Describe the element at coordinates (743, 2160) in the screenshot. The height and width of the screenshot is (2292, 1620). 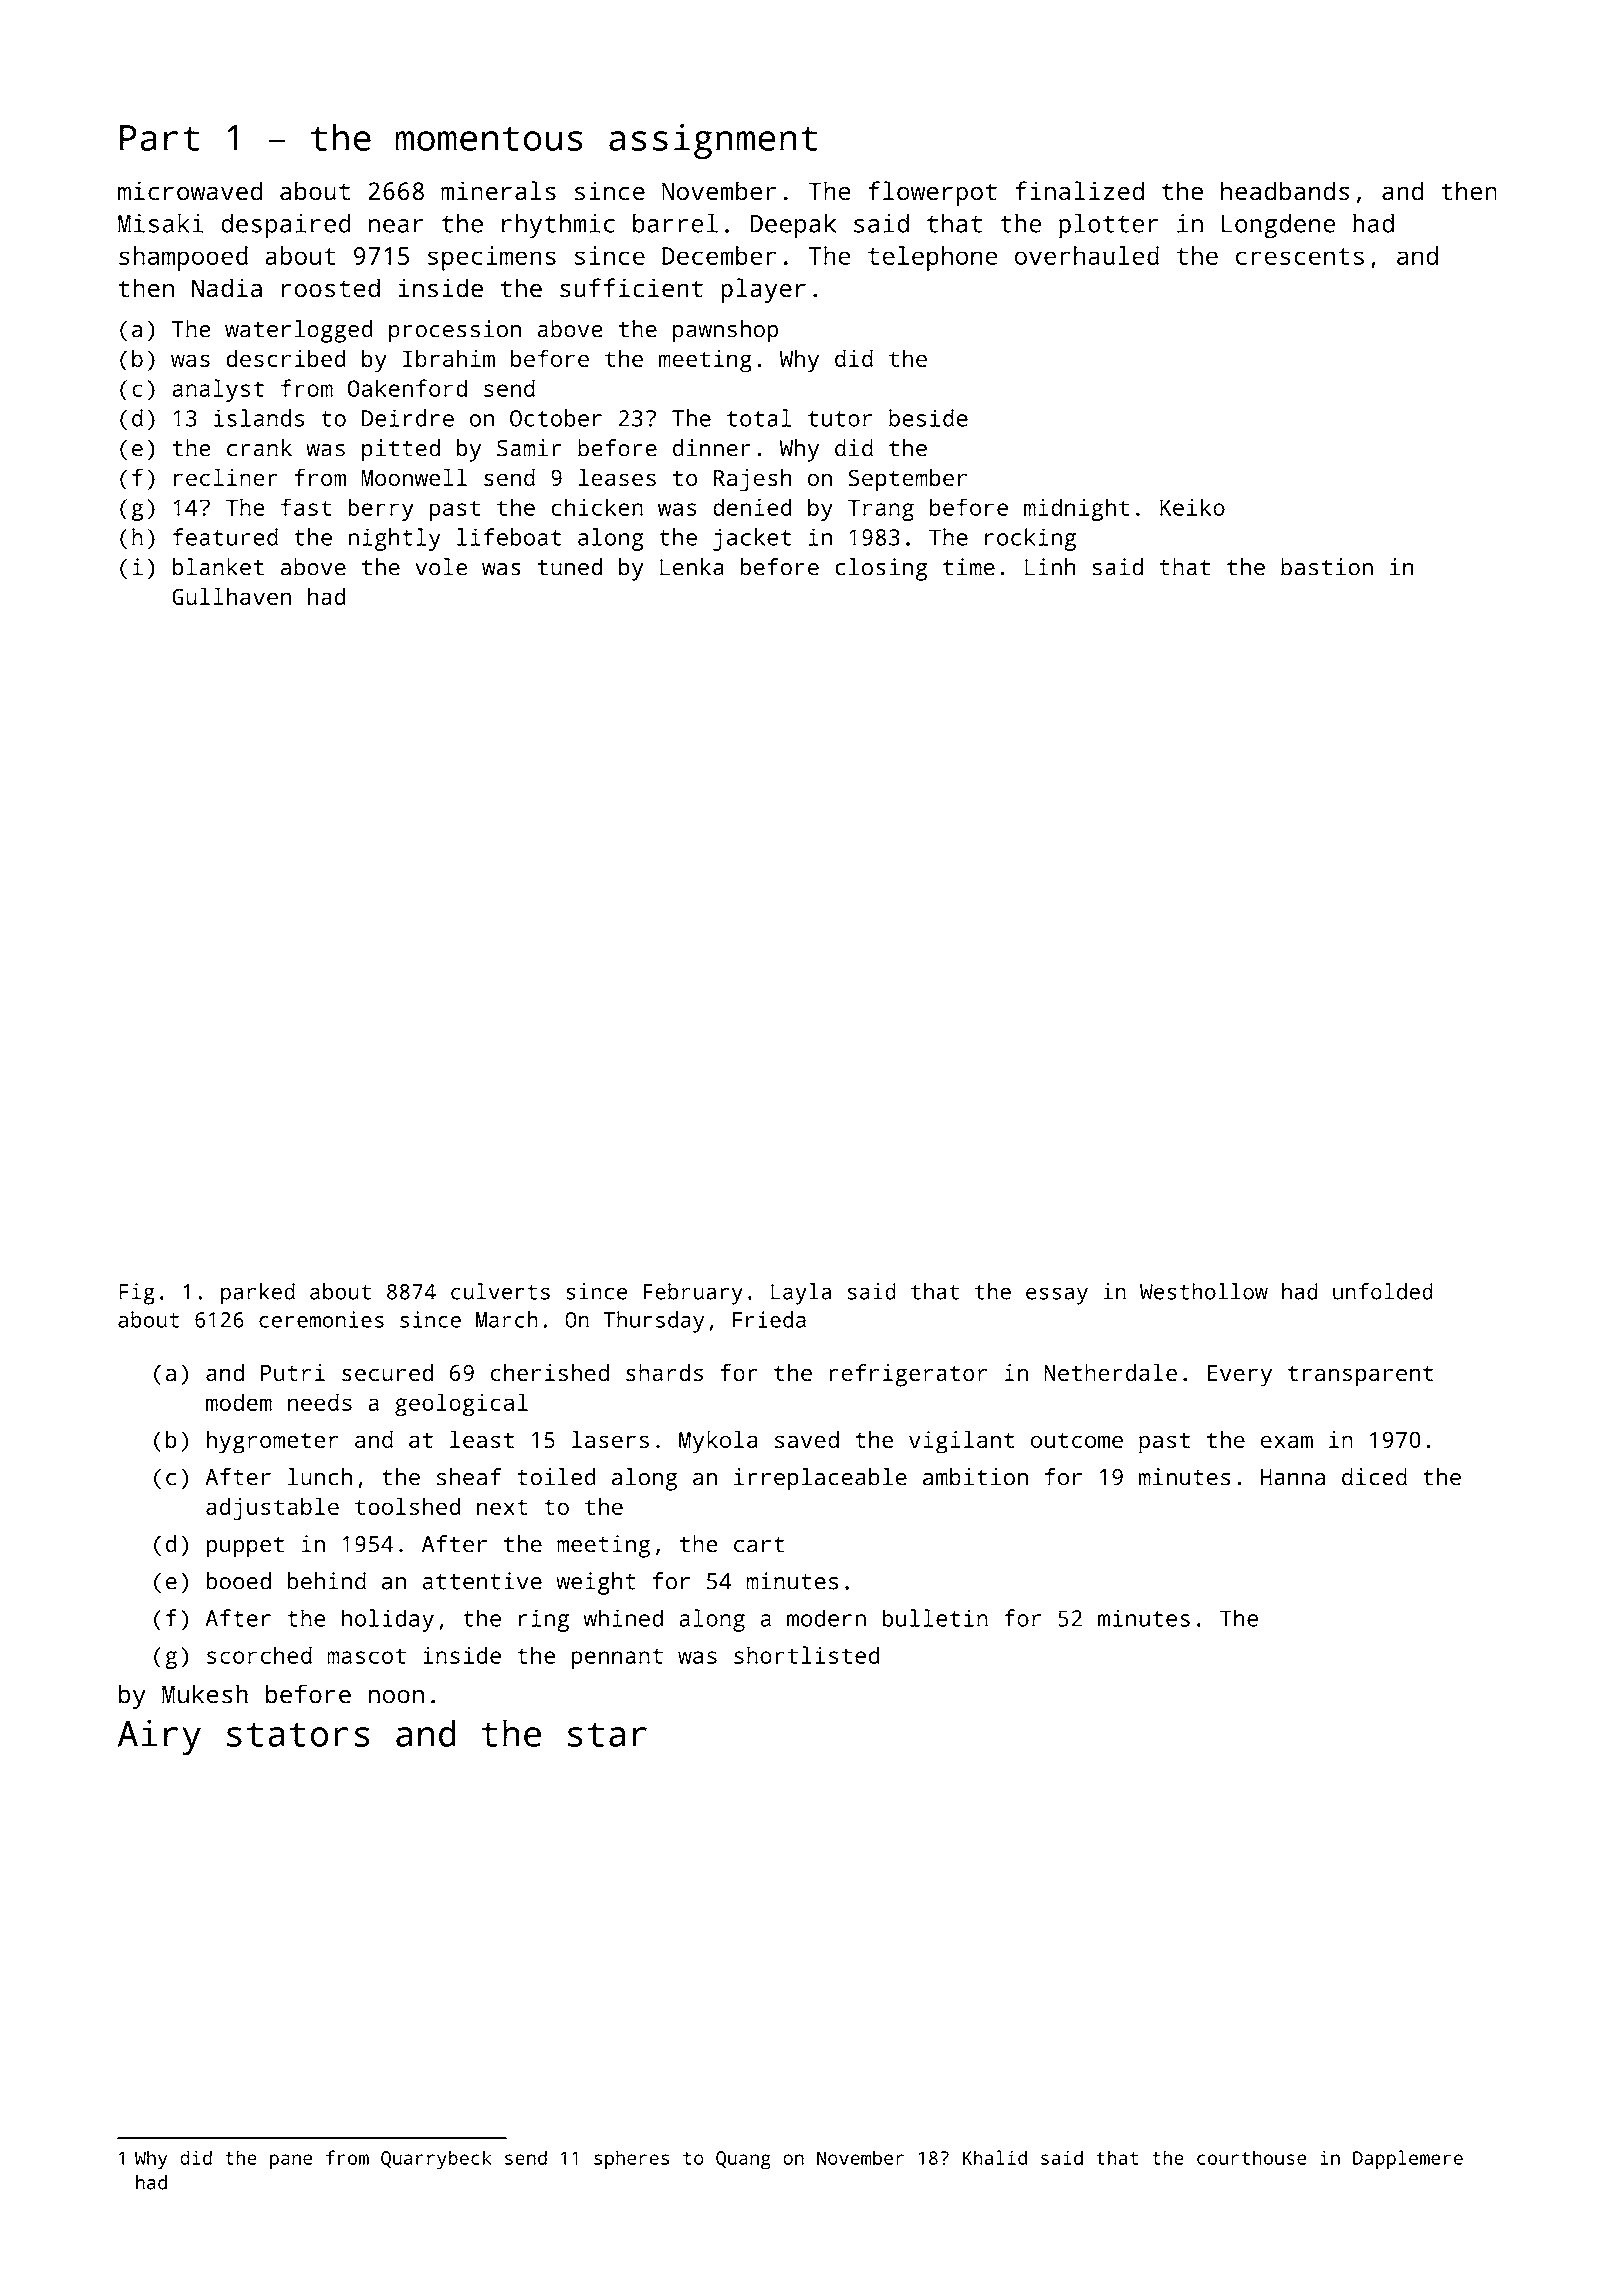
I see `Quang` at that location.
